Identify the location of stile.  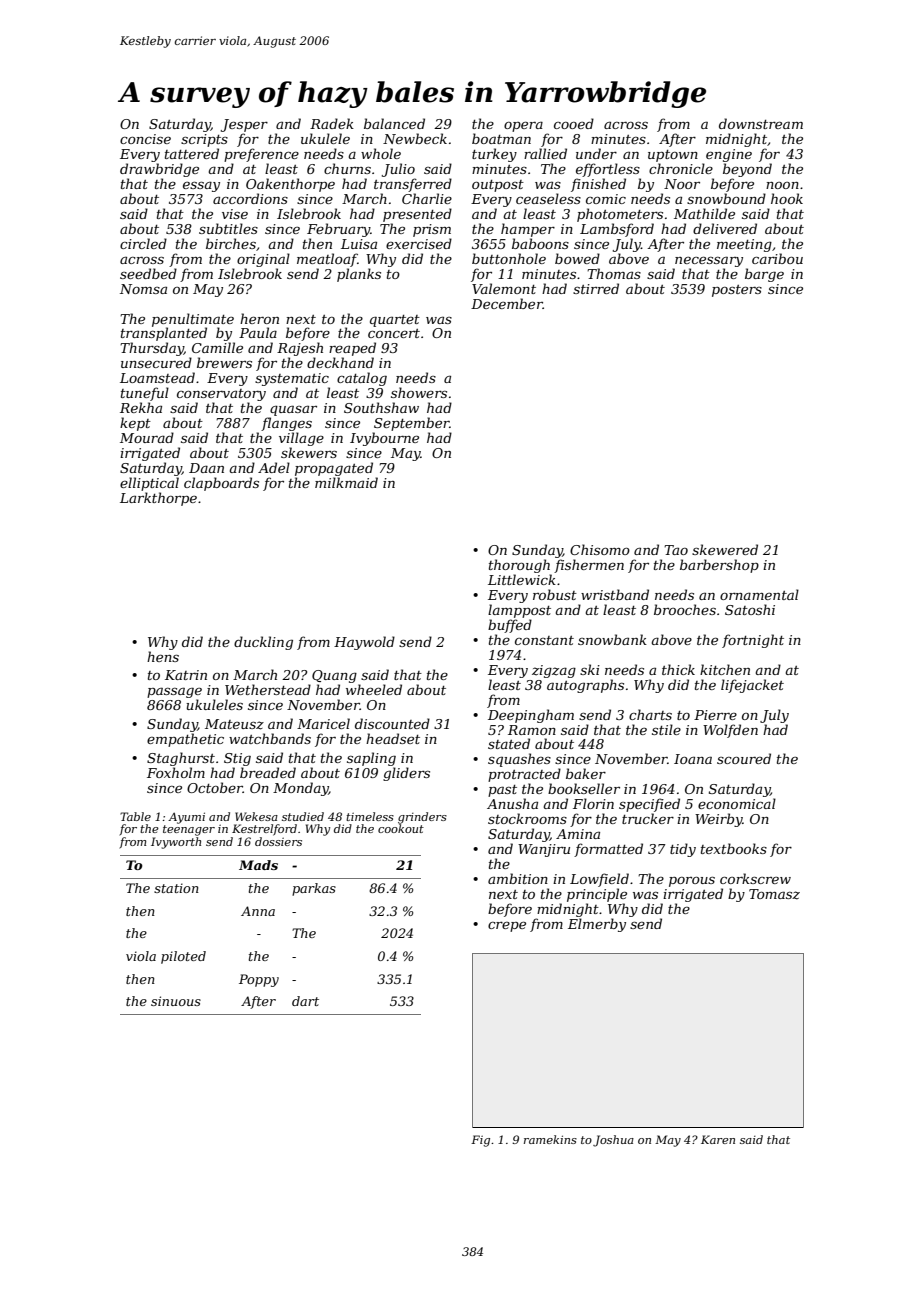
(666, 729).
